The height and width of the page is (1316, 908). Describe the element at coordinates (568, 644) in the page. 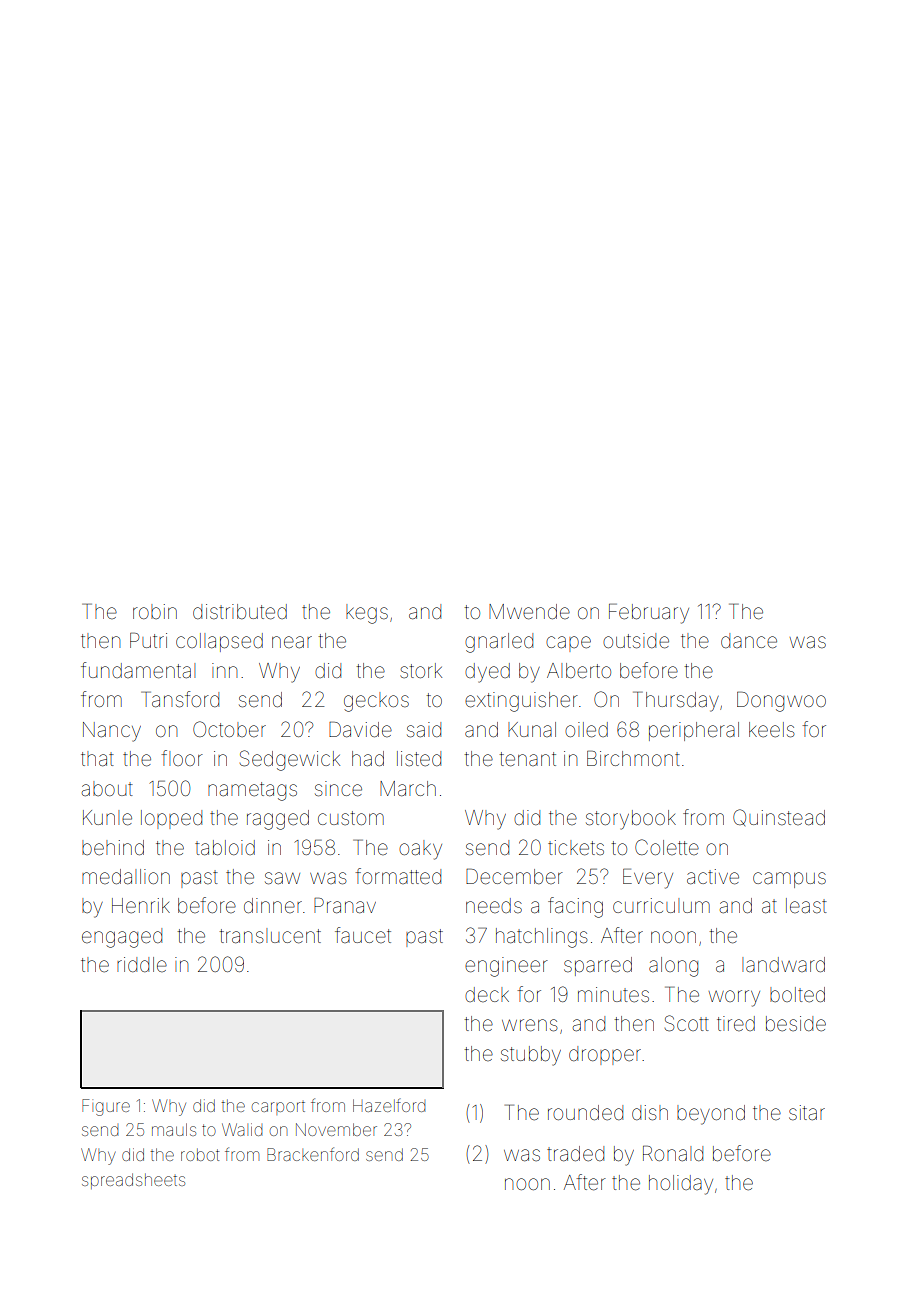

I see `cape` at that location.
